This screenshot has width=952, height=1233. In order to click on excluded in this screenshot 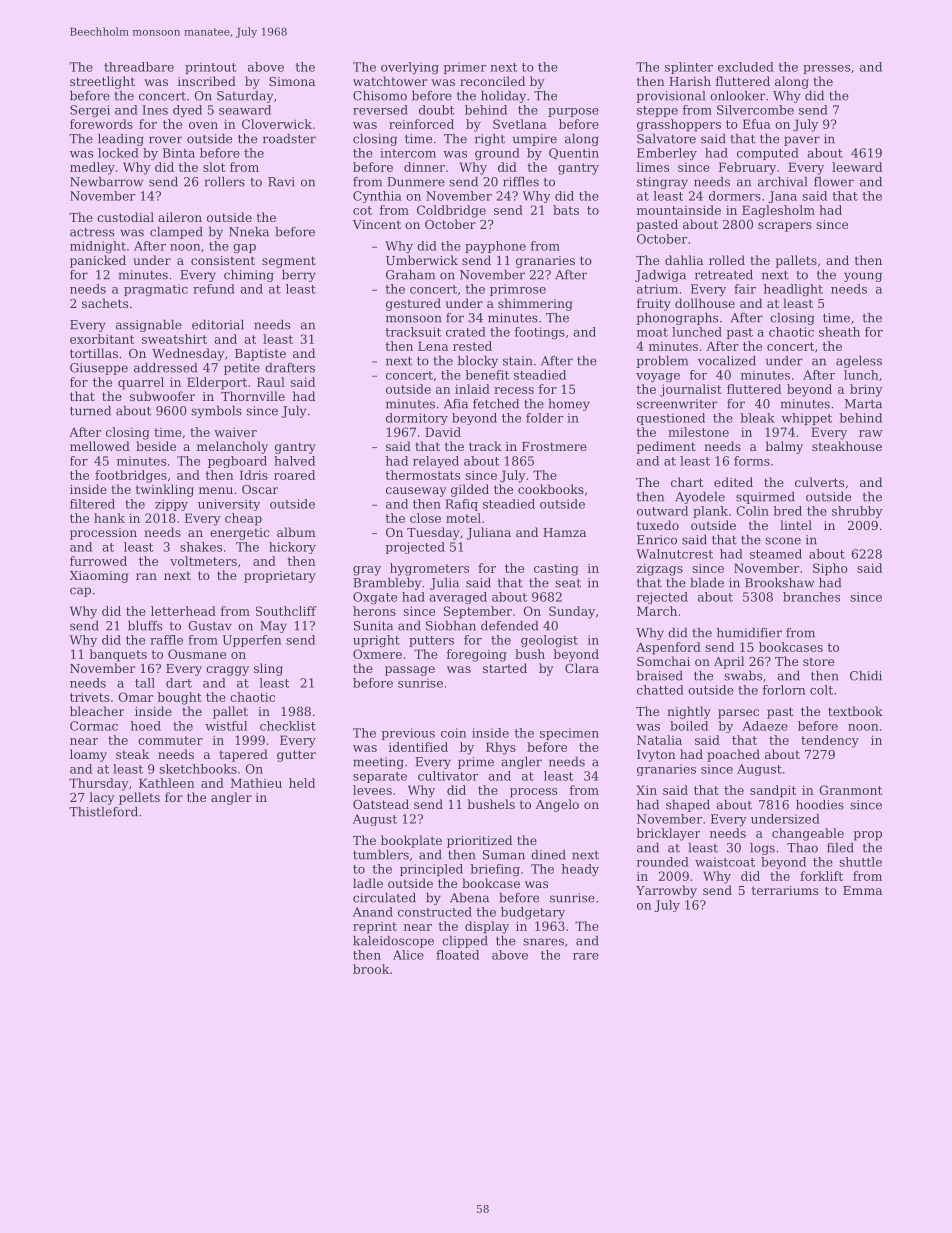, I will do `click(746, 67)`.
